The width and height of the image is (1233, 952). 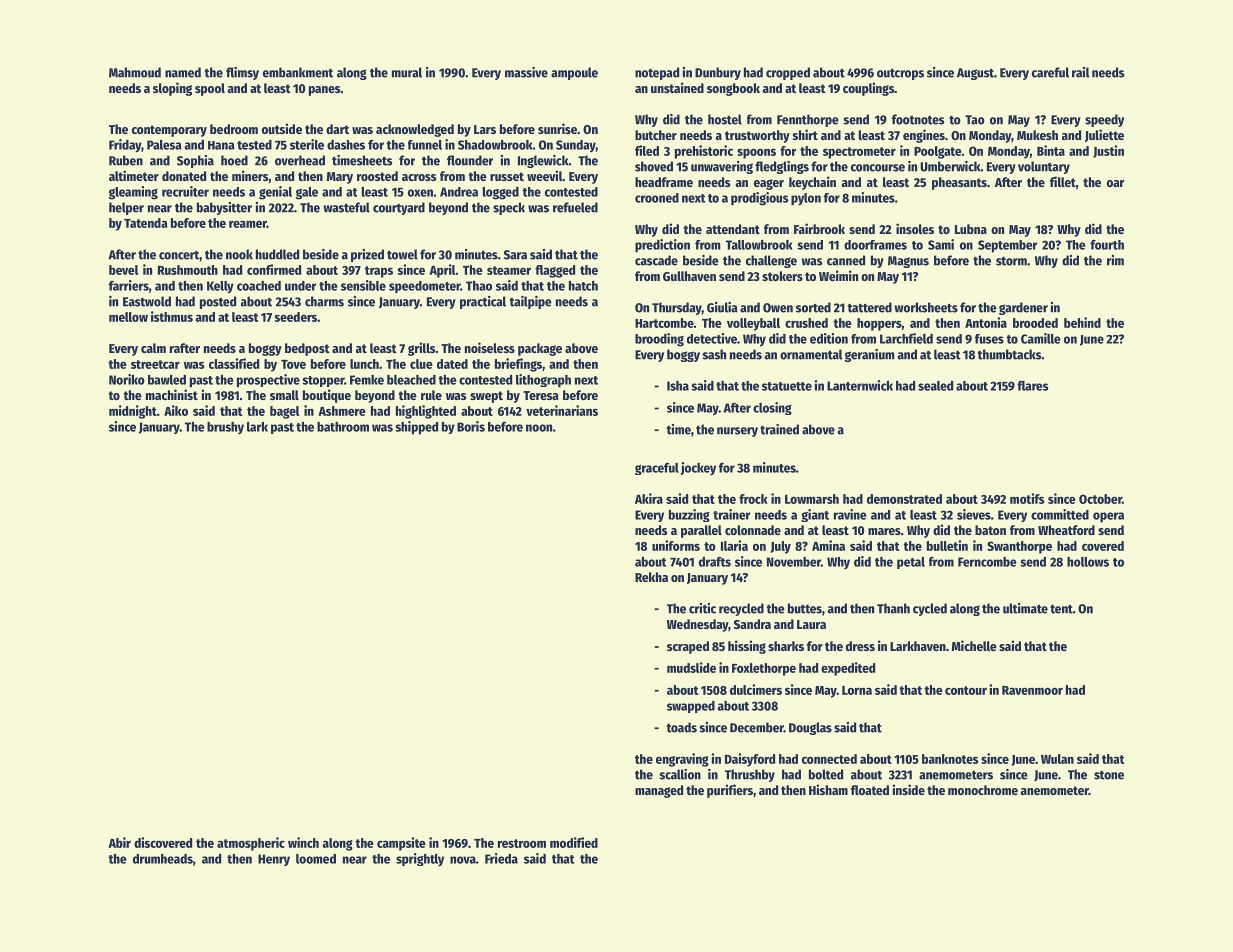 I want to click on Ashmere, so click(x=342, y=411).
